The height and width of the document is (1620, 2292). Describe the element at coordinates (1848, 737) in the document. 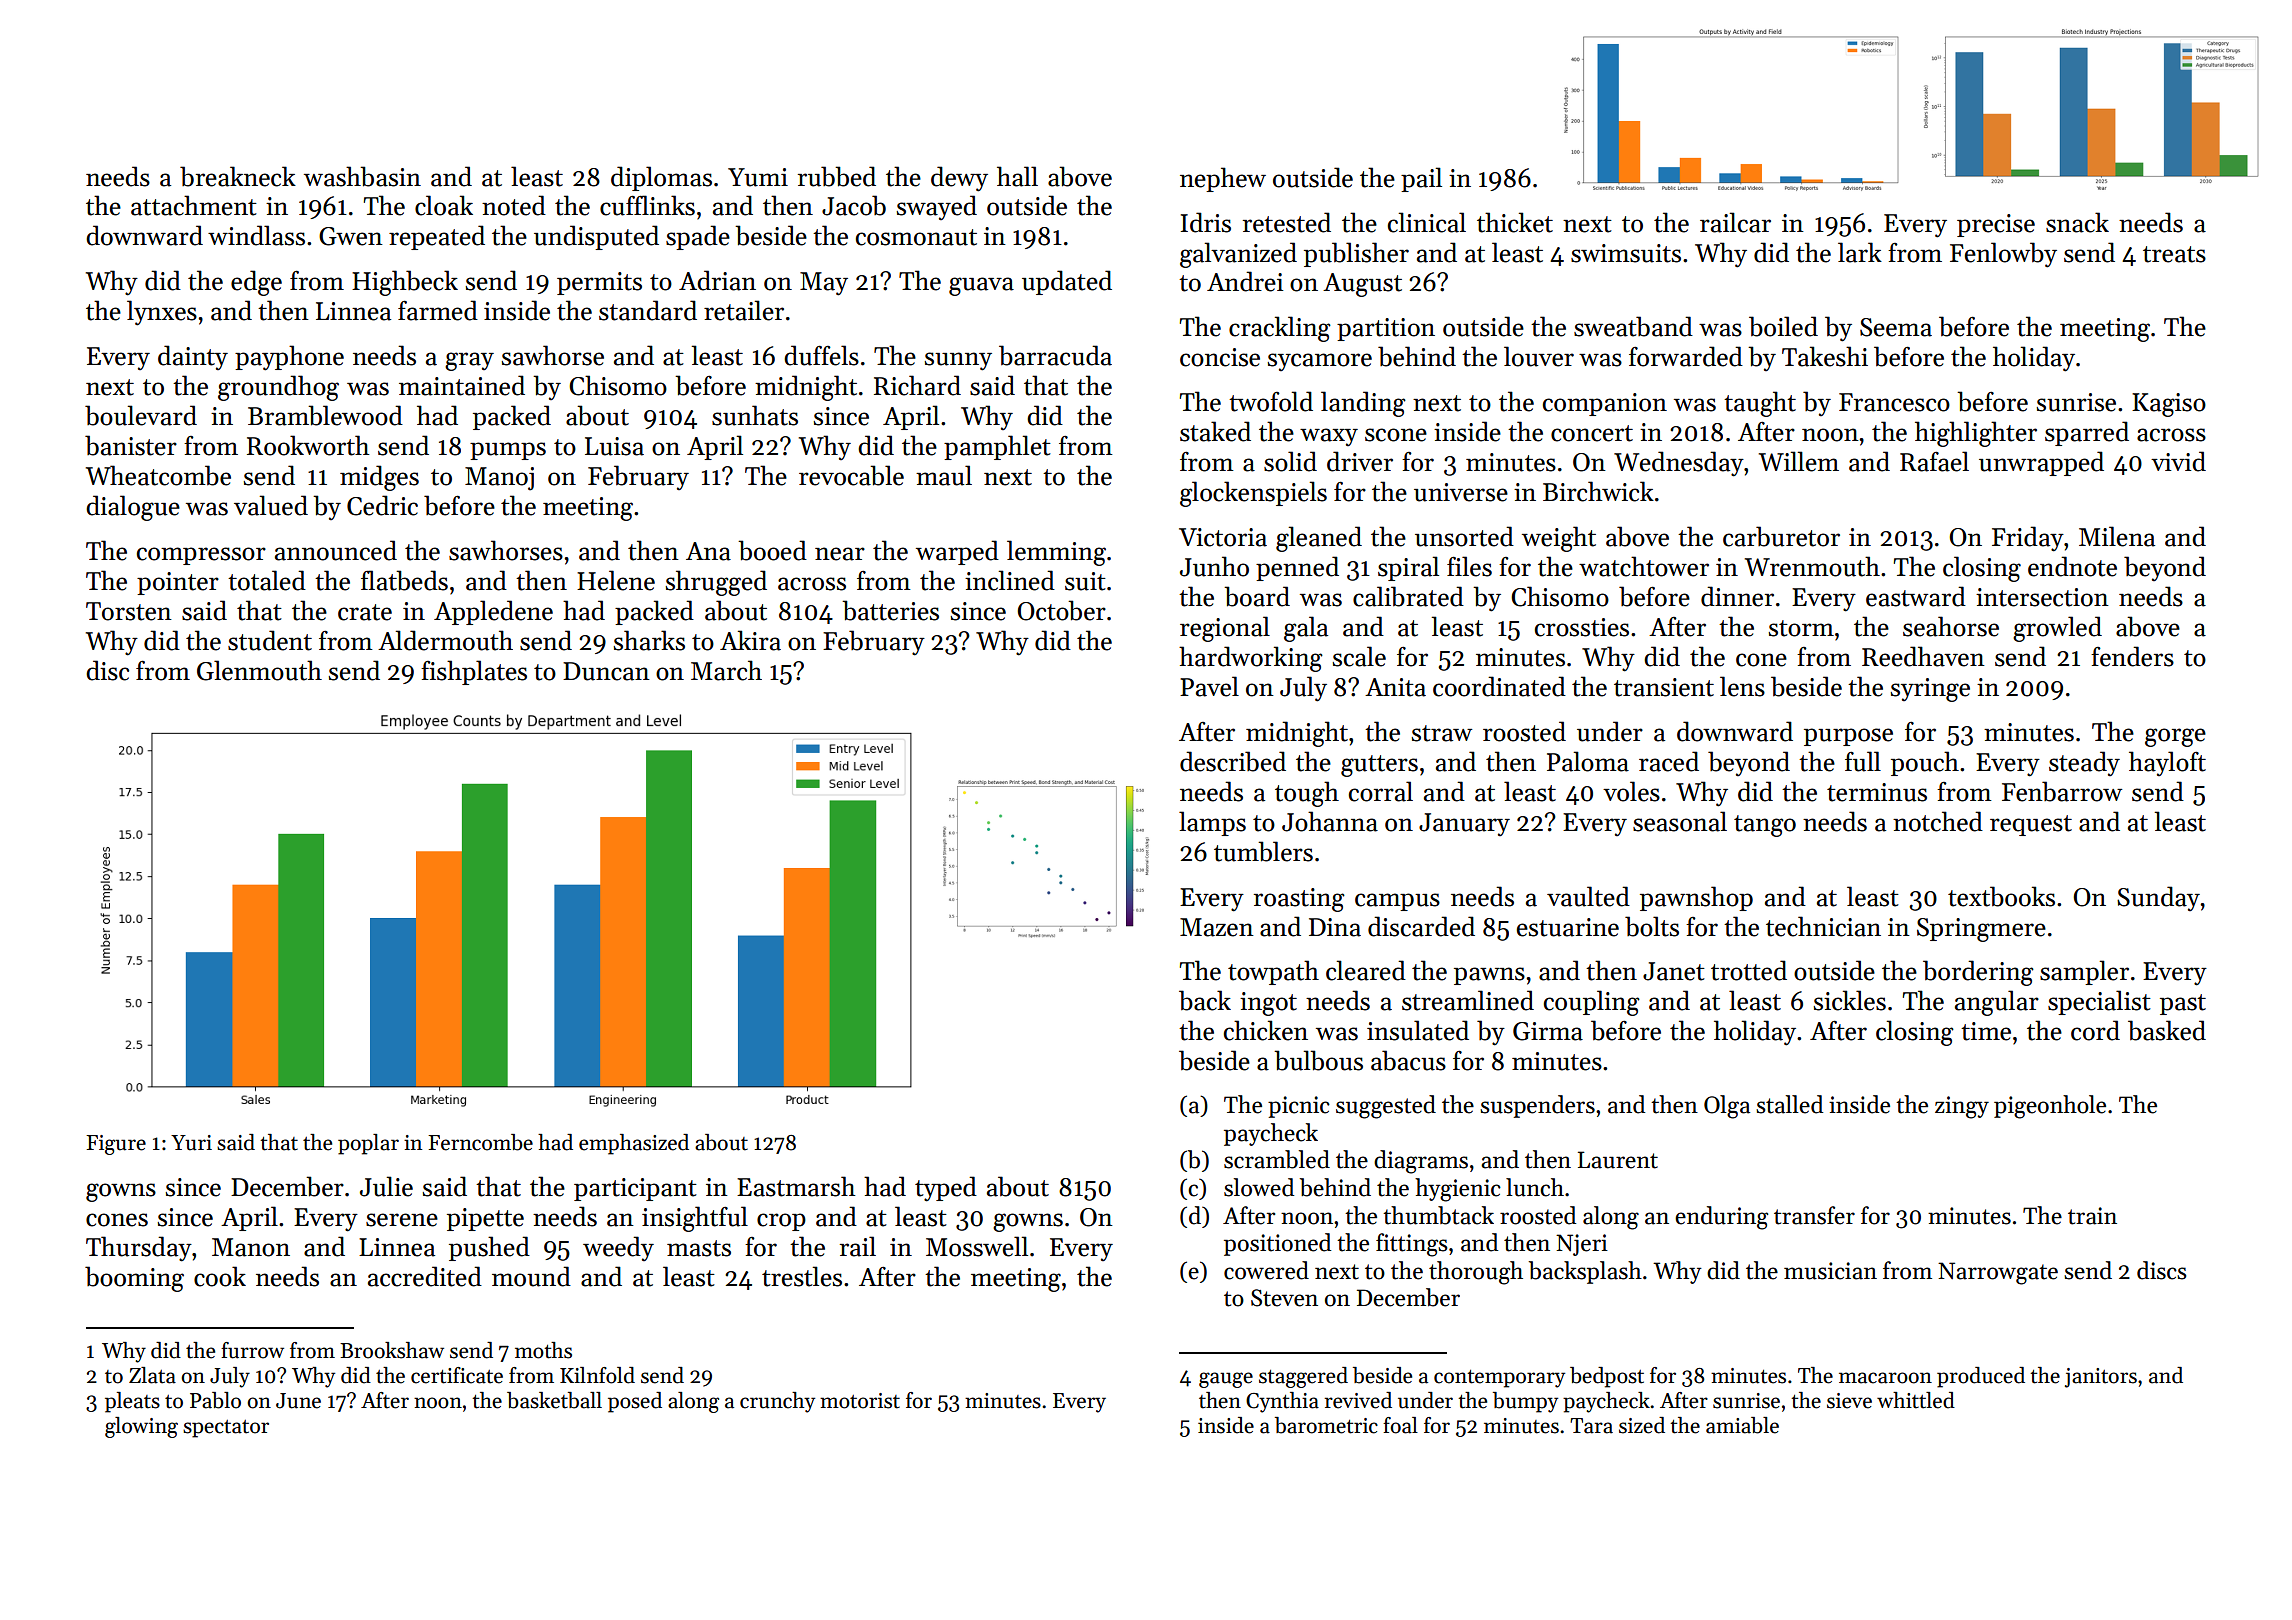

I see `purpose` at that location.
